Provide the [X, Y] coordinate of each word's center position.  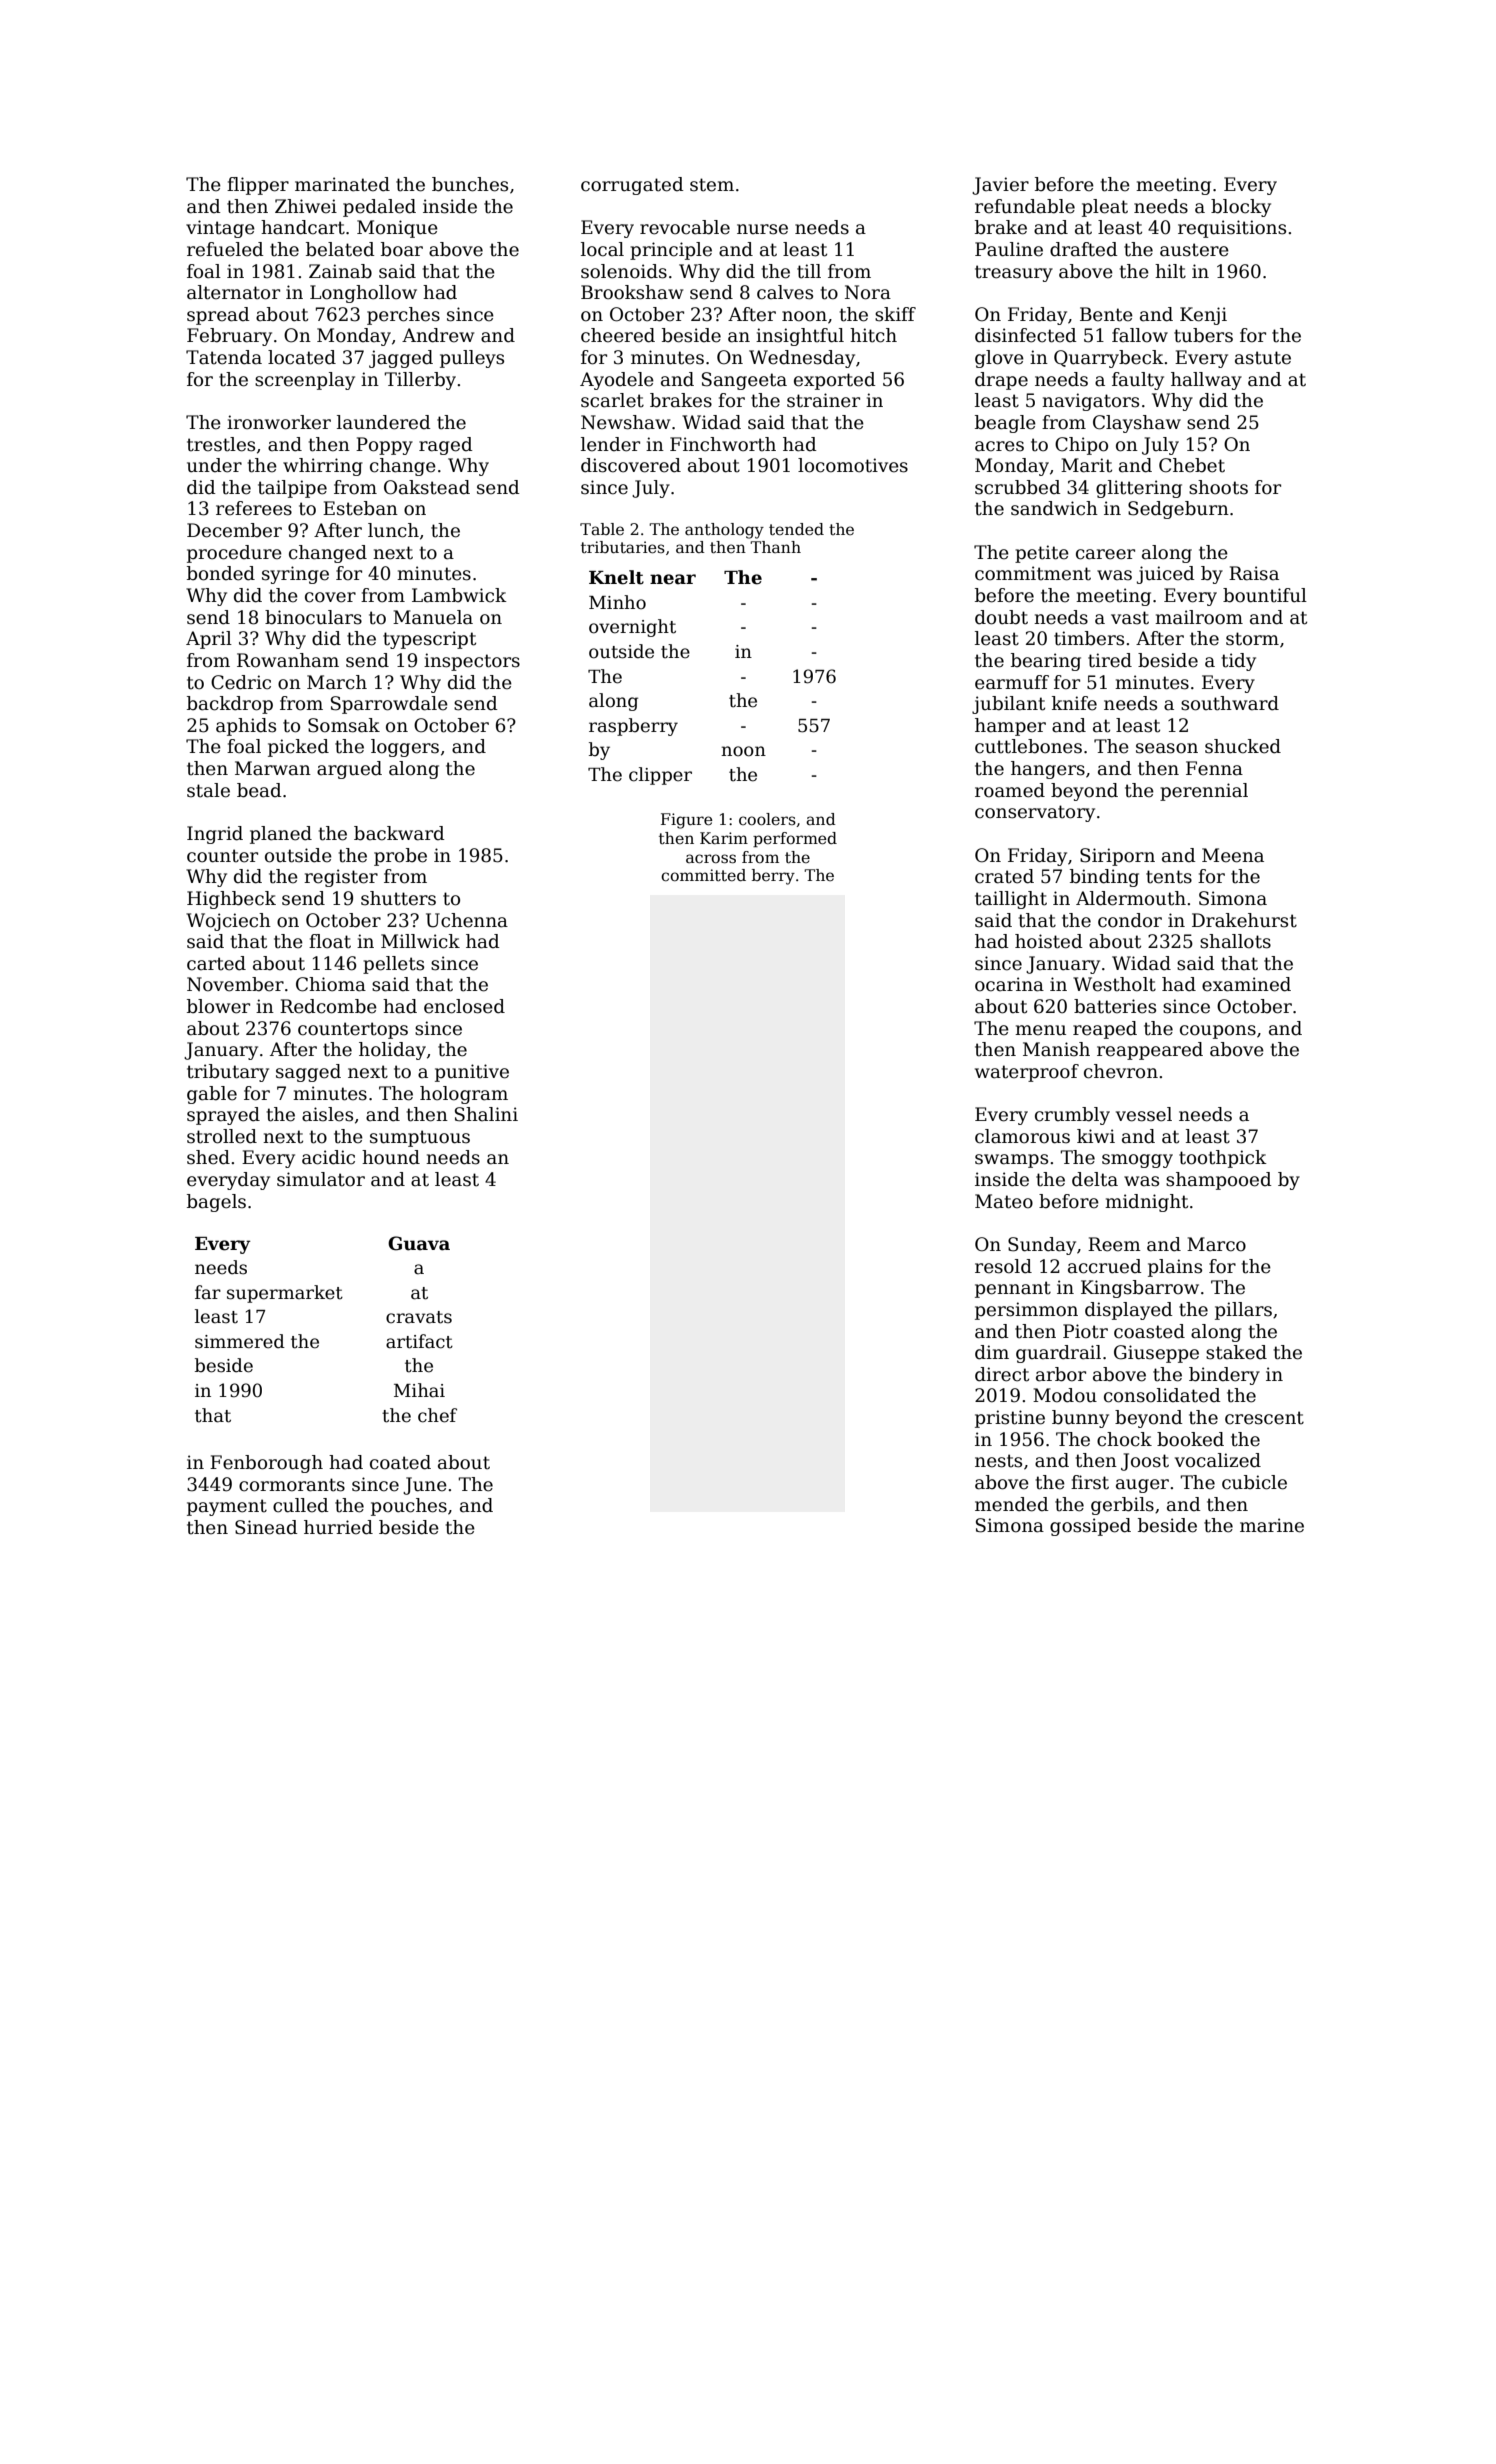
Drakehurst [1244, 920]
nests [998, 1461]
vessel [1144, 1114]
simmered [240, 1341]
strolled [222, 1136]
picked [298, 748]
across [711, 859]
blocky [1241, 208]
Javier [1000, 186]
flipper [258, 186]
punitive [472, 1073]
